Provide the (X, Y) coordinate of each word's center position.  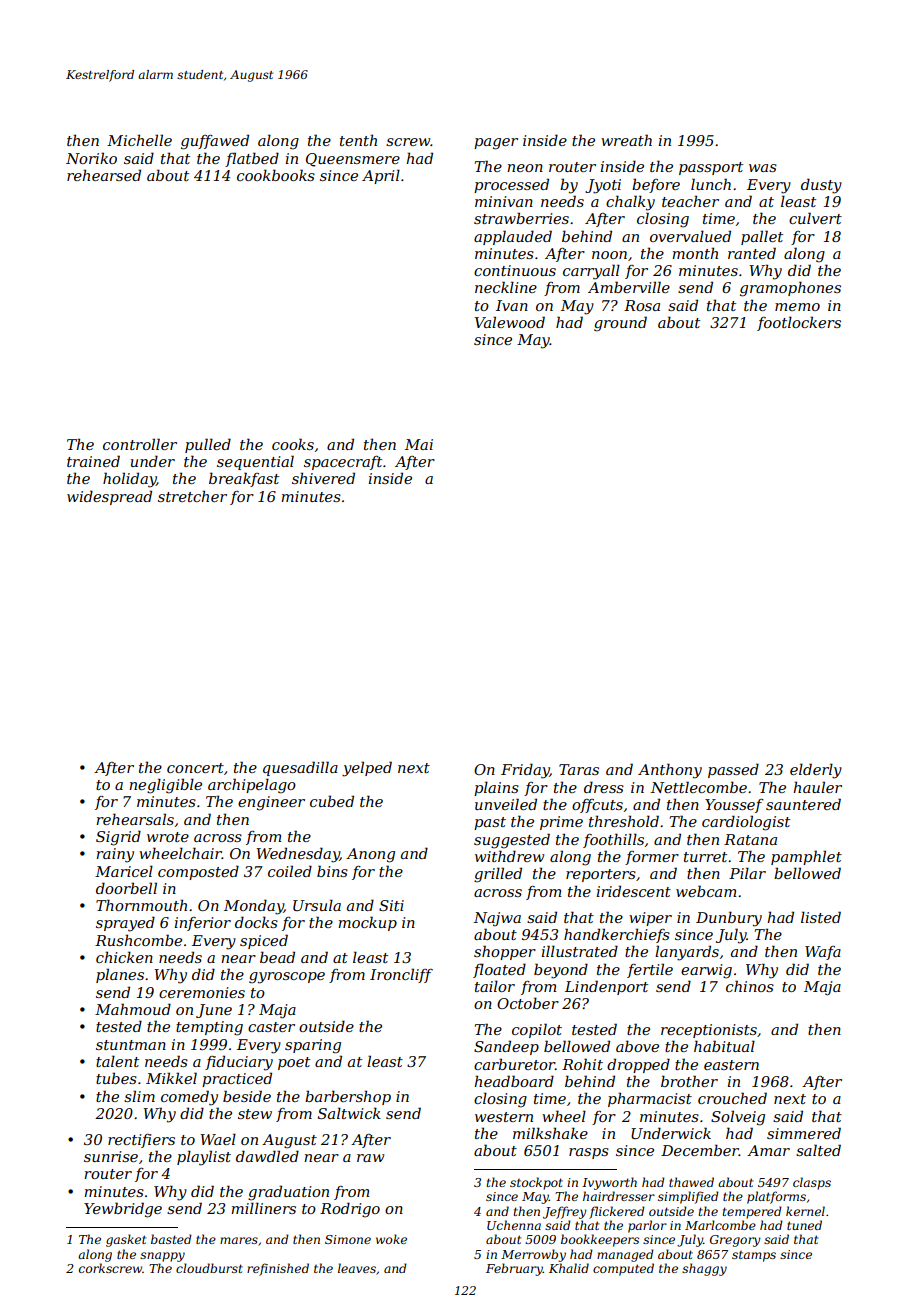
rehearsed (104, 175)
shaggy (704, 1269)
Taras (579, 769)
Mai (419, 444)
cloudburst (209, 1268)
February (514, 1269)
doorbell (126, 888)
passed (733, 770)
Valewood (510, 322)
